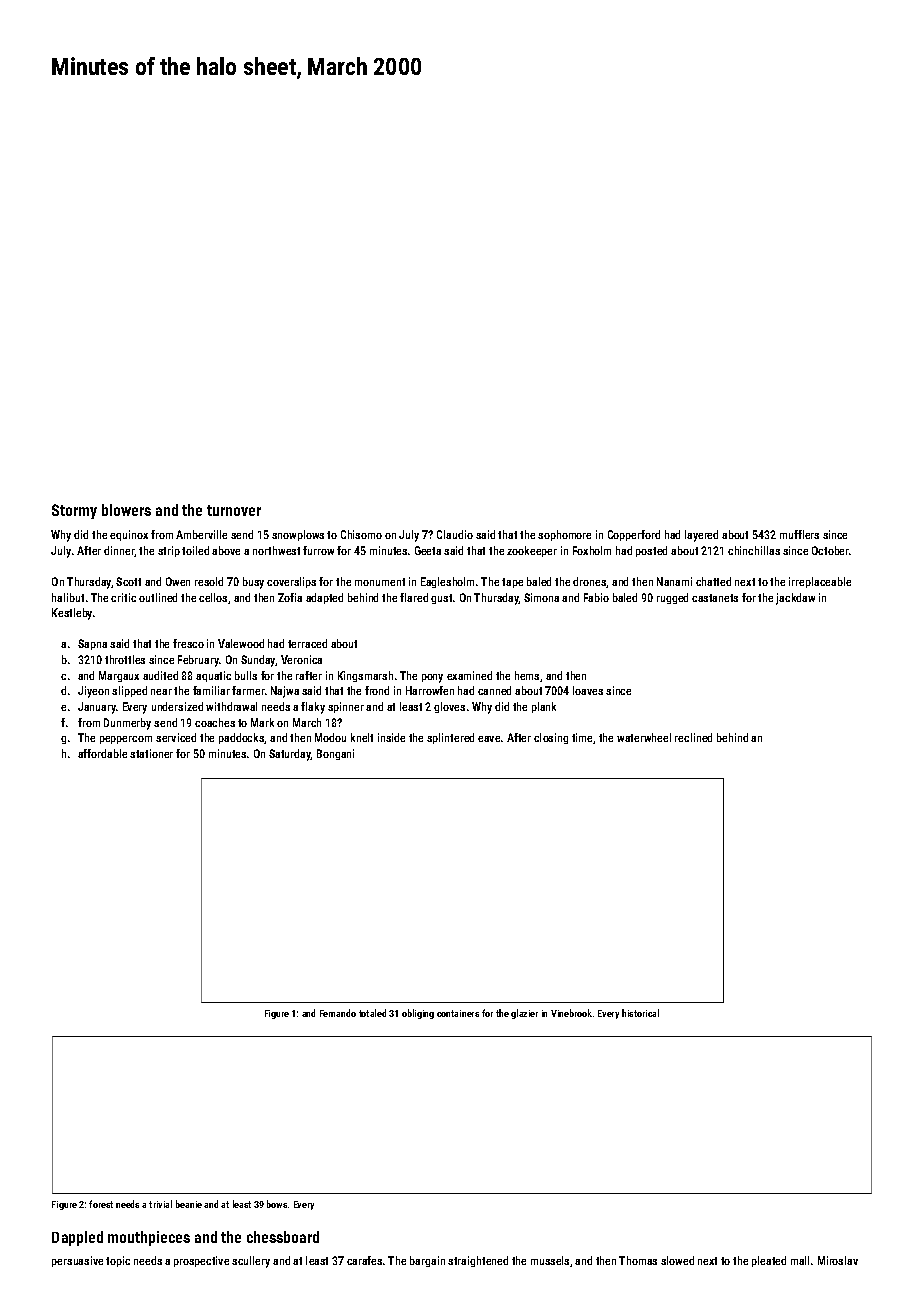  What do you see at coordinates (677, 1260) in the screenshot?
I see `slowed` at bounding box center [677, 1260].
